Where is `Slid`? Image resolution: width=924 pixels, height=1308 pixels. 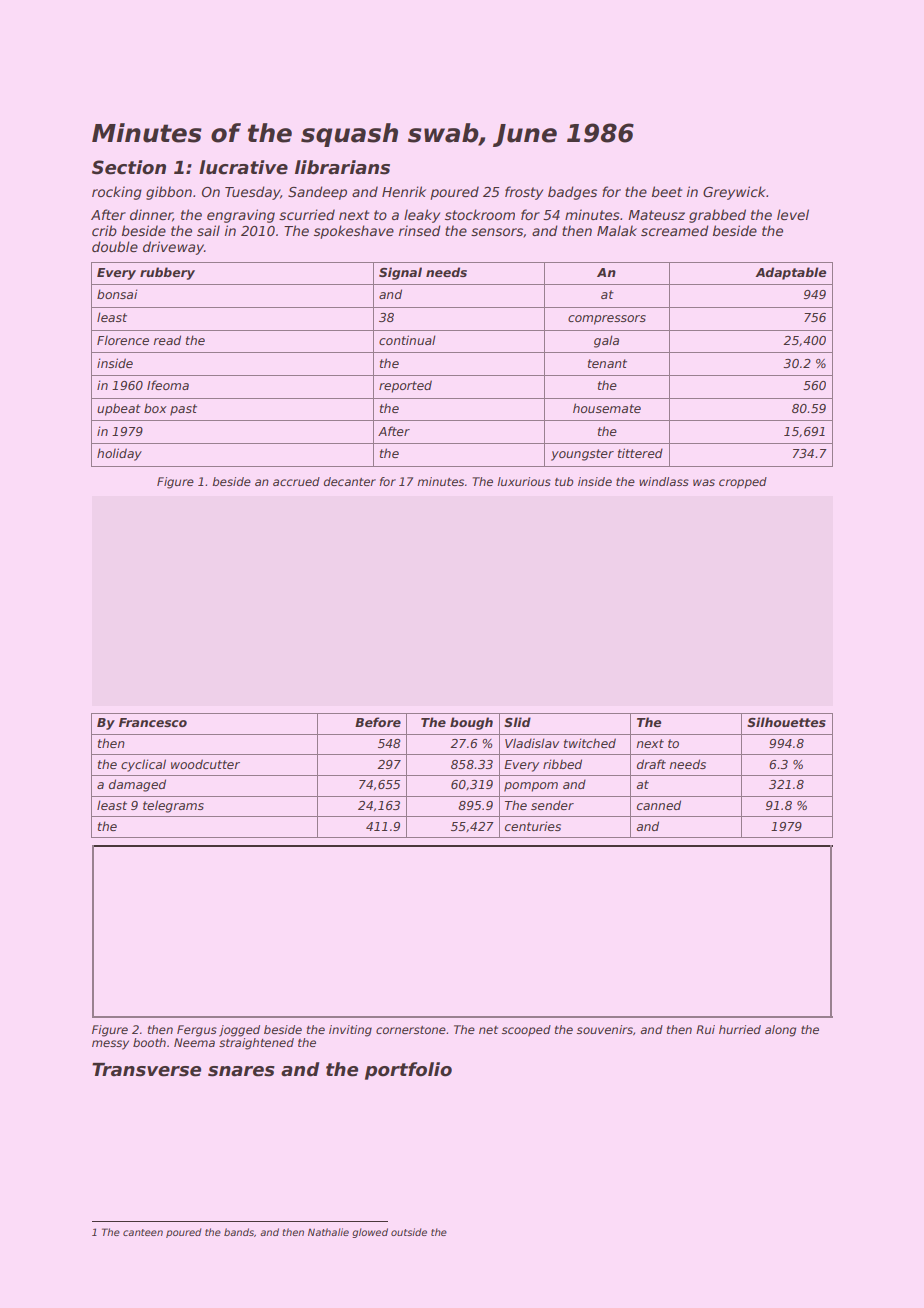
Slid is located at coordinates (517, 722).
